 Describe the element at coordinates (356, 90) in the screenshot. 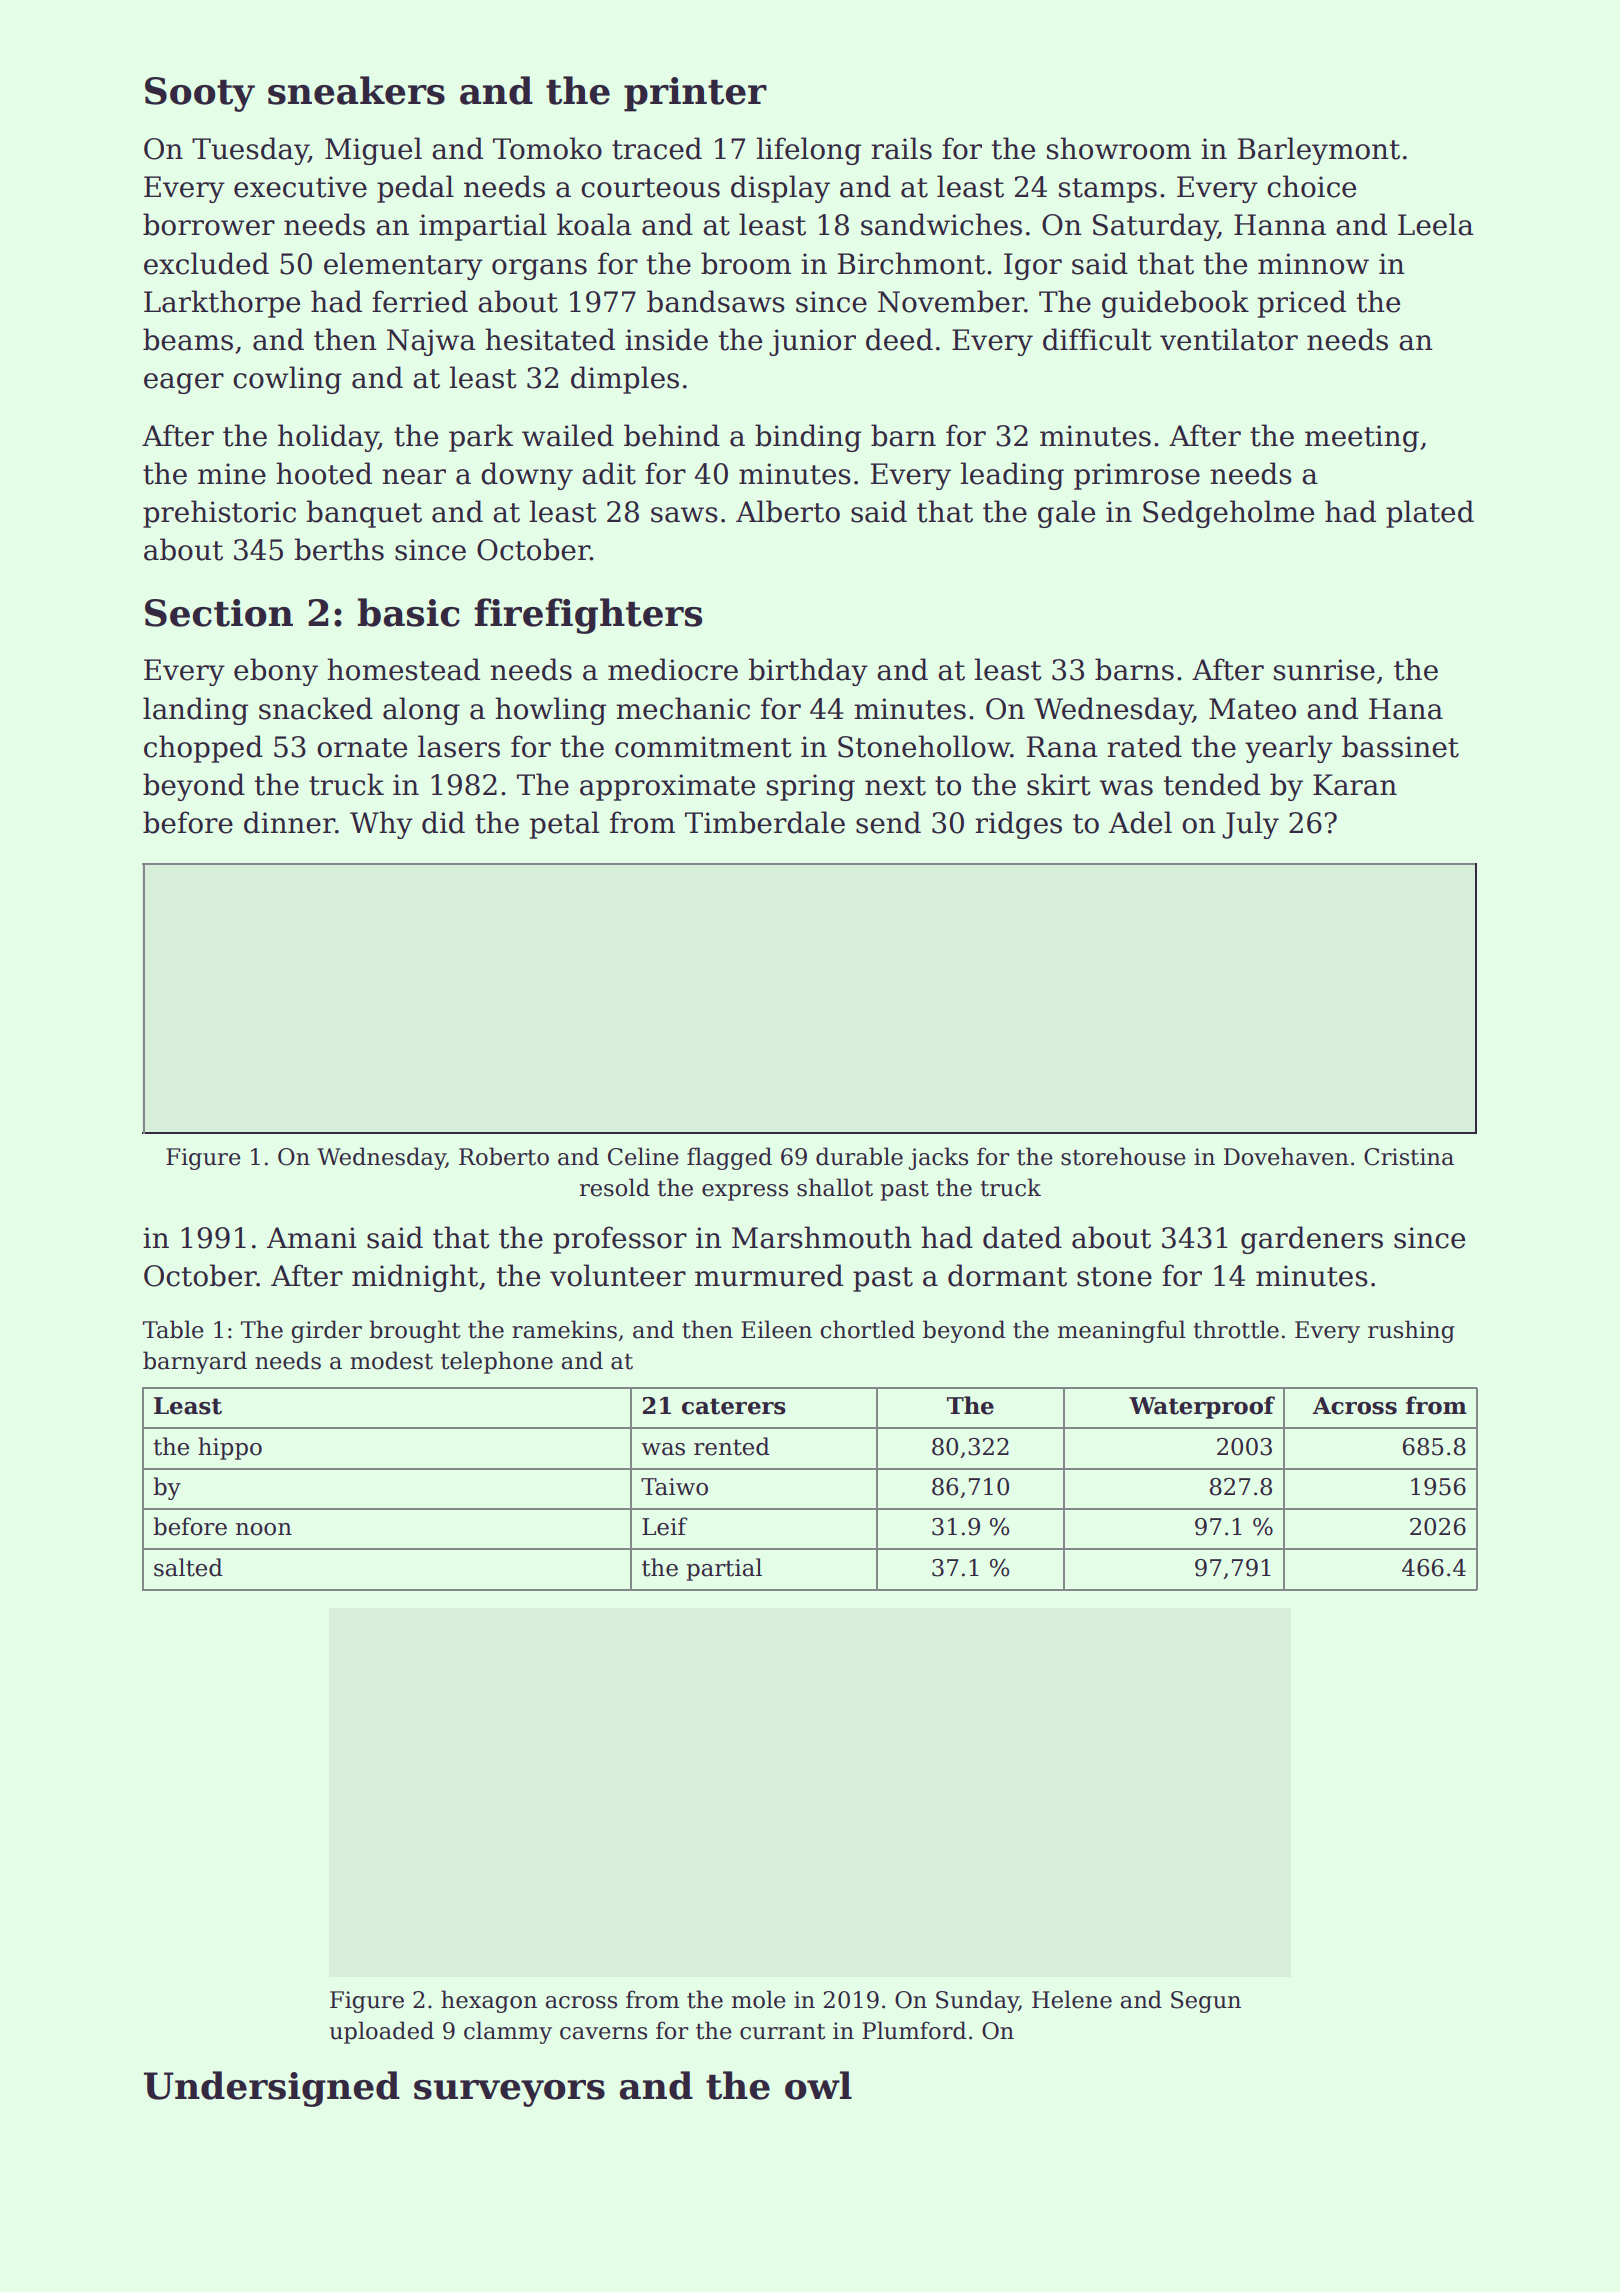

I see `sneakers` at that location.
